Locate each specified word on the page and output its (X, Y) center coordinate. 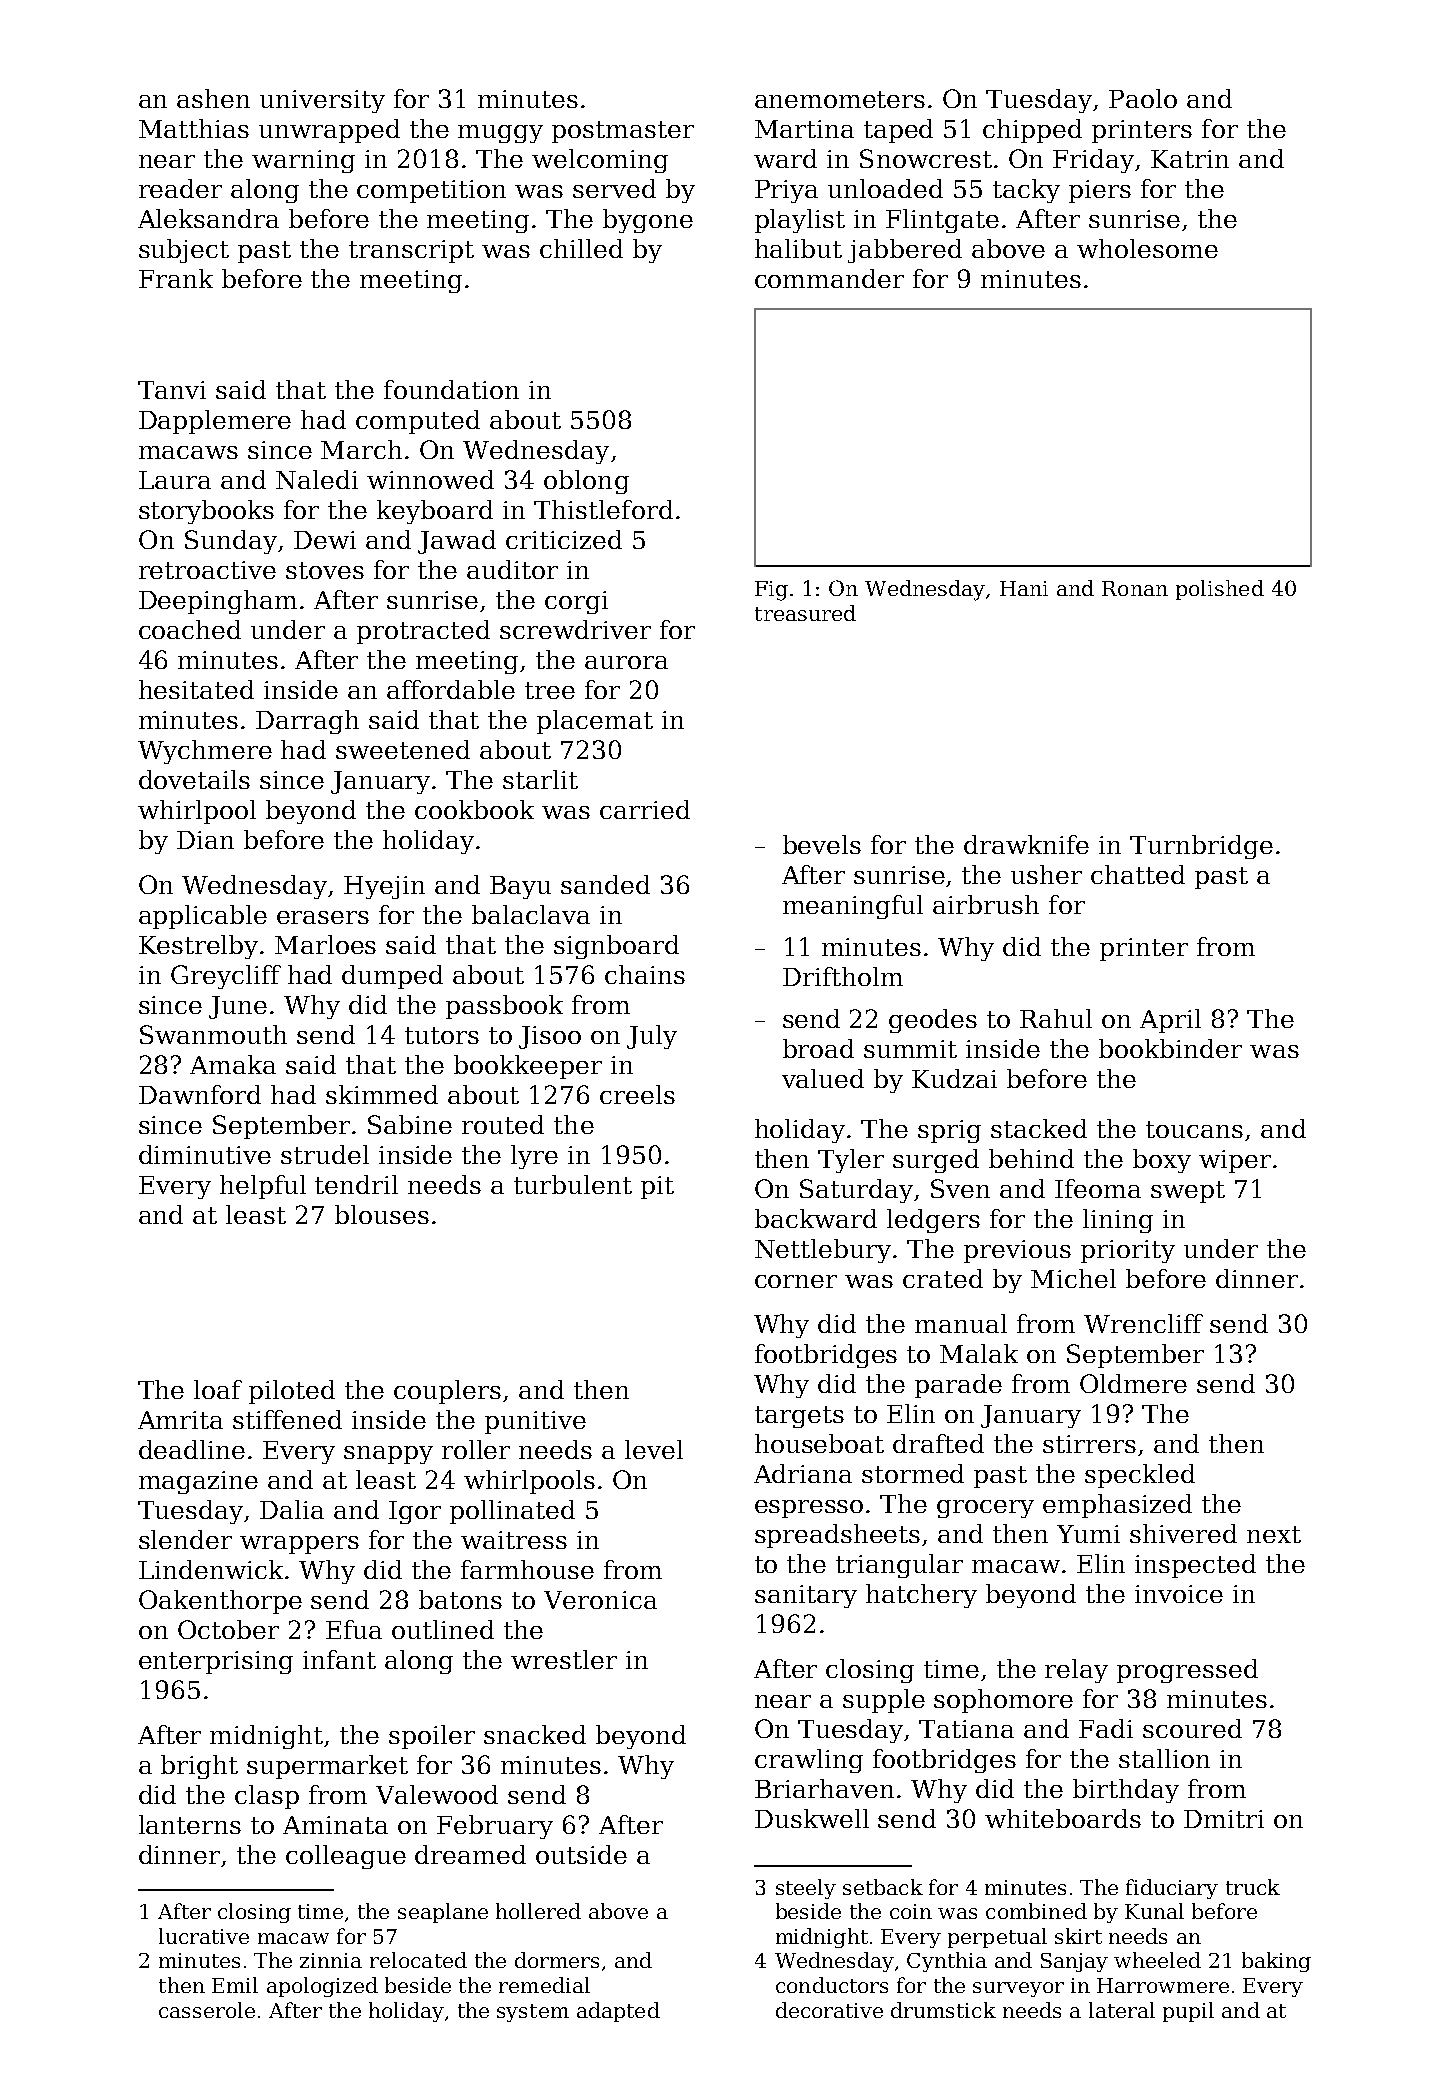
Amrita (180, 1420)
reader (180, 188)
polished (1220, 590)
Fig (771, 591)
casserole (207, 2010)
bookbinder (1170, 1048)
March (361, 449)
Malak (979, 1353)
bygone (648, 221)
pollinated (512, 1512)
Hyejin (384, 887)
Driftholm (843, 976)
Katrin (1190, 159)
